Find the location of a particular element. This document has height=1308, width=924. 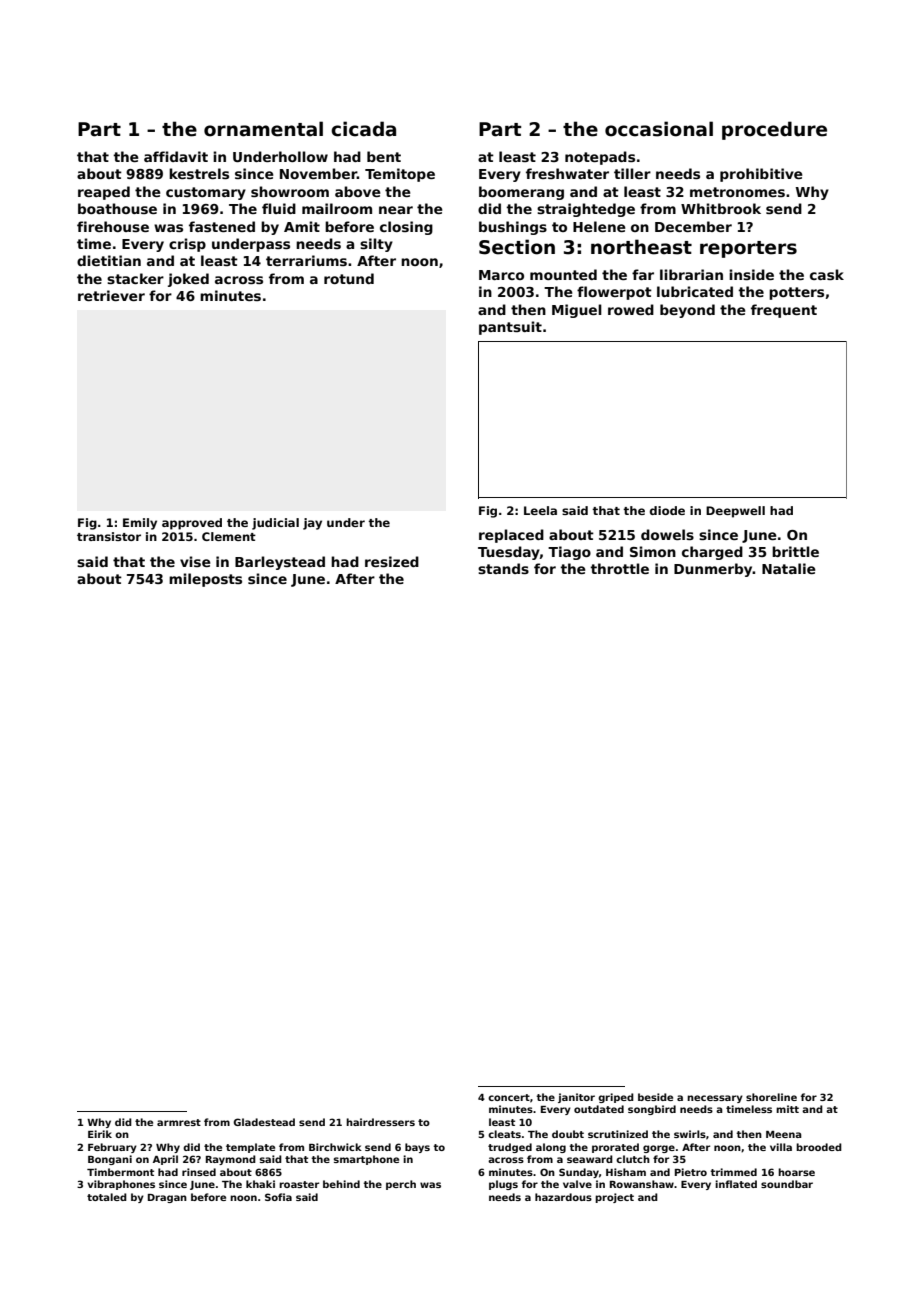

Dragan is located at coordinates (167, 1198).
